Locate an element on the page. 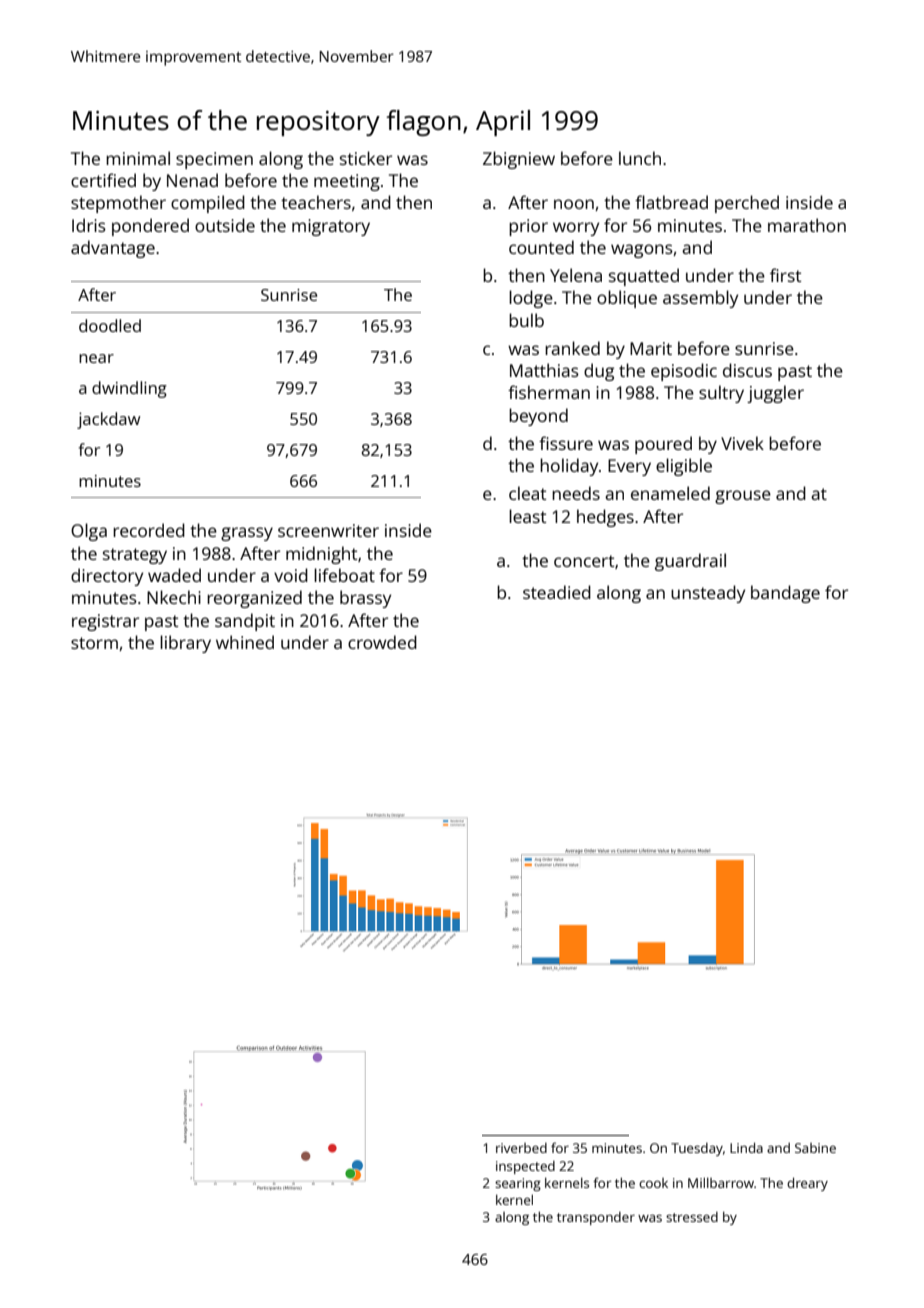 The height and width of the page is (1308, 924). registrar is located at coordinates (105, 622).
